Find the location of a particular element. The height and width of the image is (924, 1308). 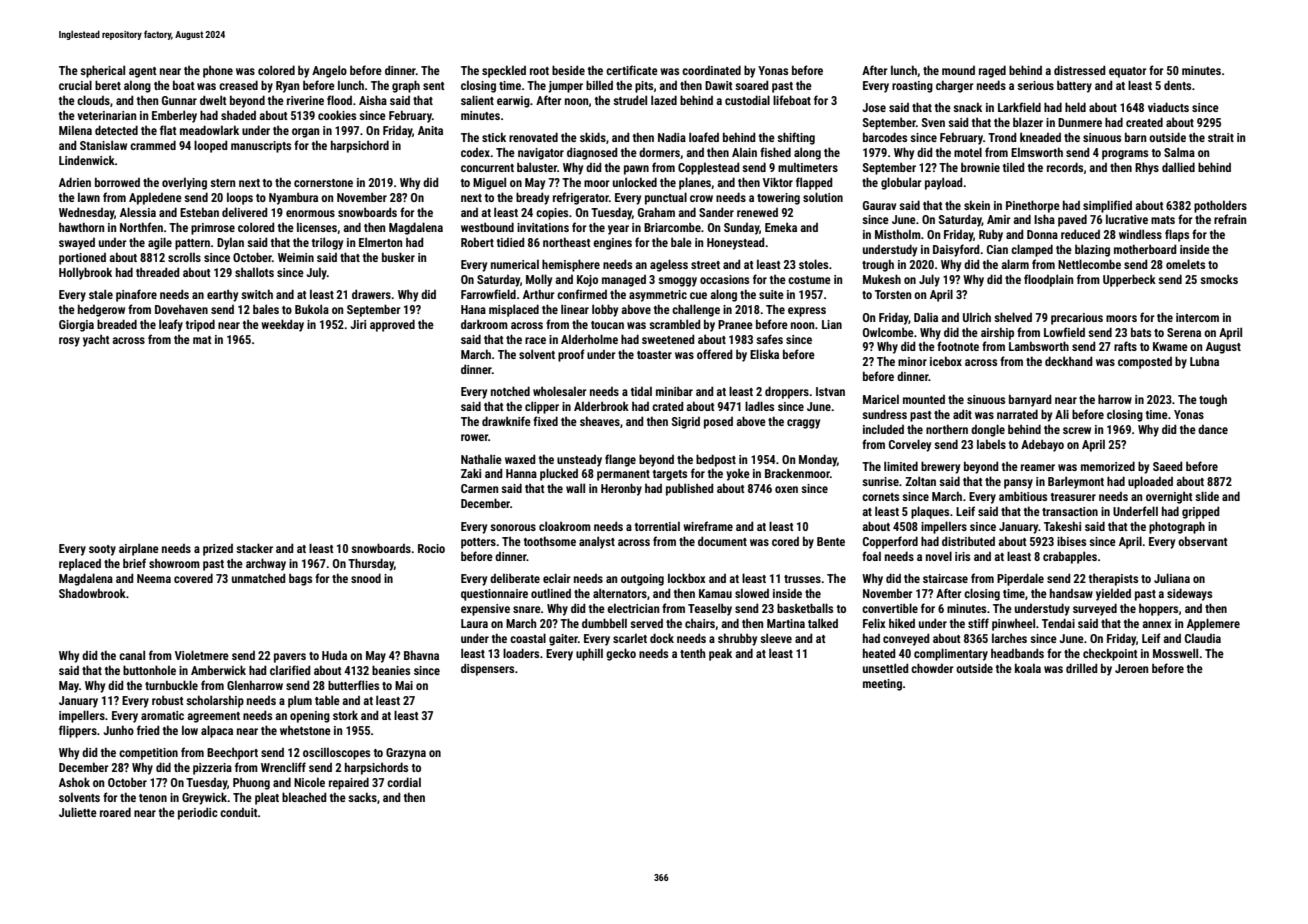

gripped is located at coordinates (1201, 512).
